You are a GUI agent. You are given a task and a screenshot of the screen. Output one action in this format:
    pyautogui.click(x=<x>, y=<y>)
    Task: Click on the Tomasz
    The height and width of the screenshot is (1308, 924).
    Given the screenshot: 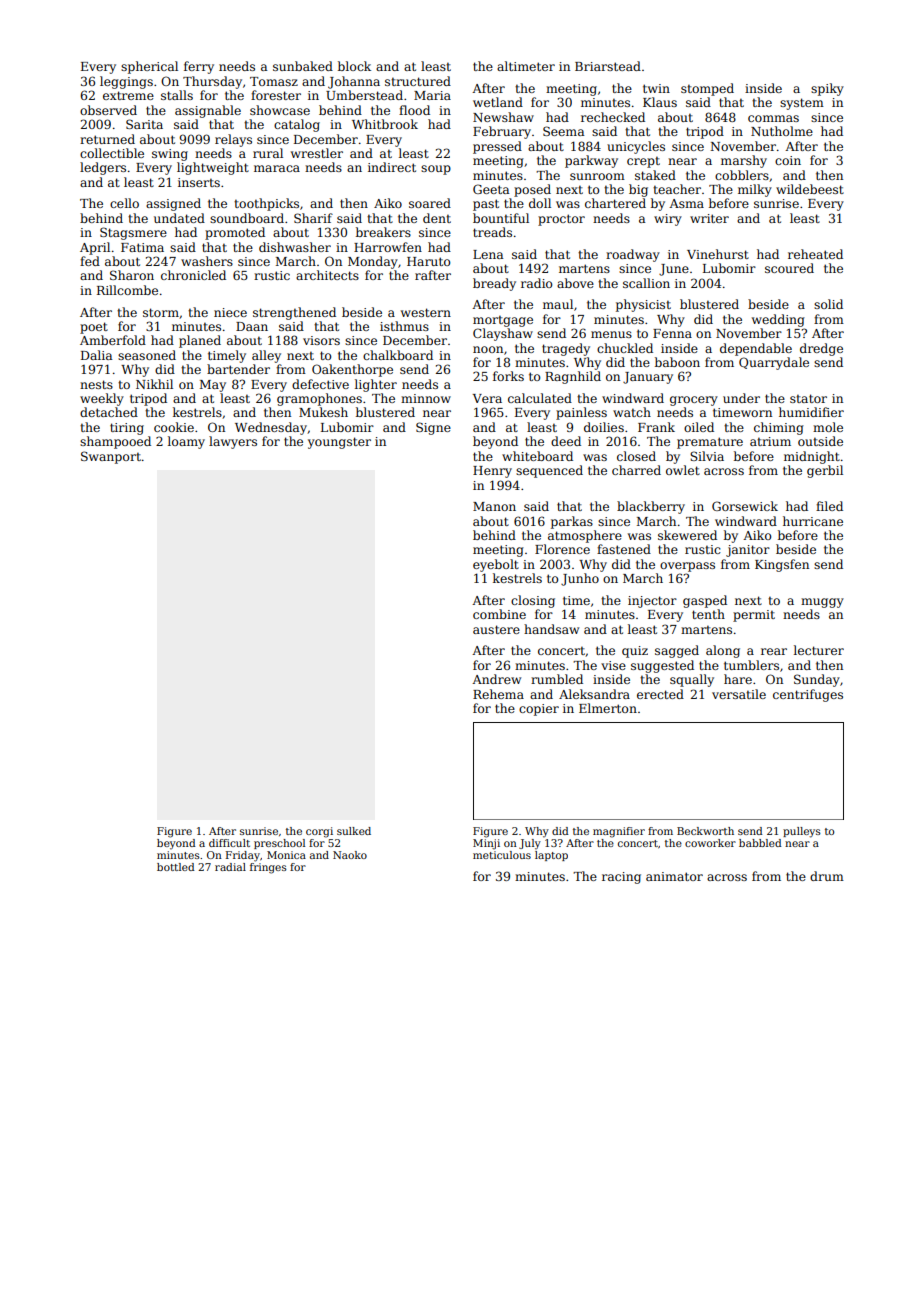 What is the action you would take?
    pyautogui.click(x=274, y=81)
